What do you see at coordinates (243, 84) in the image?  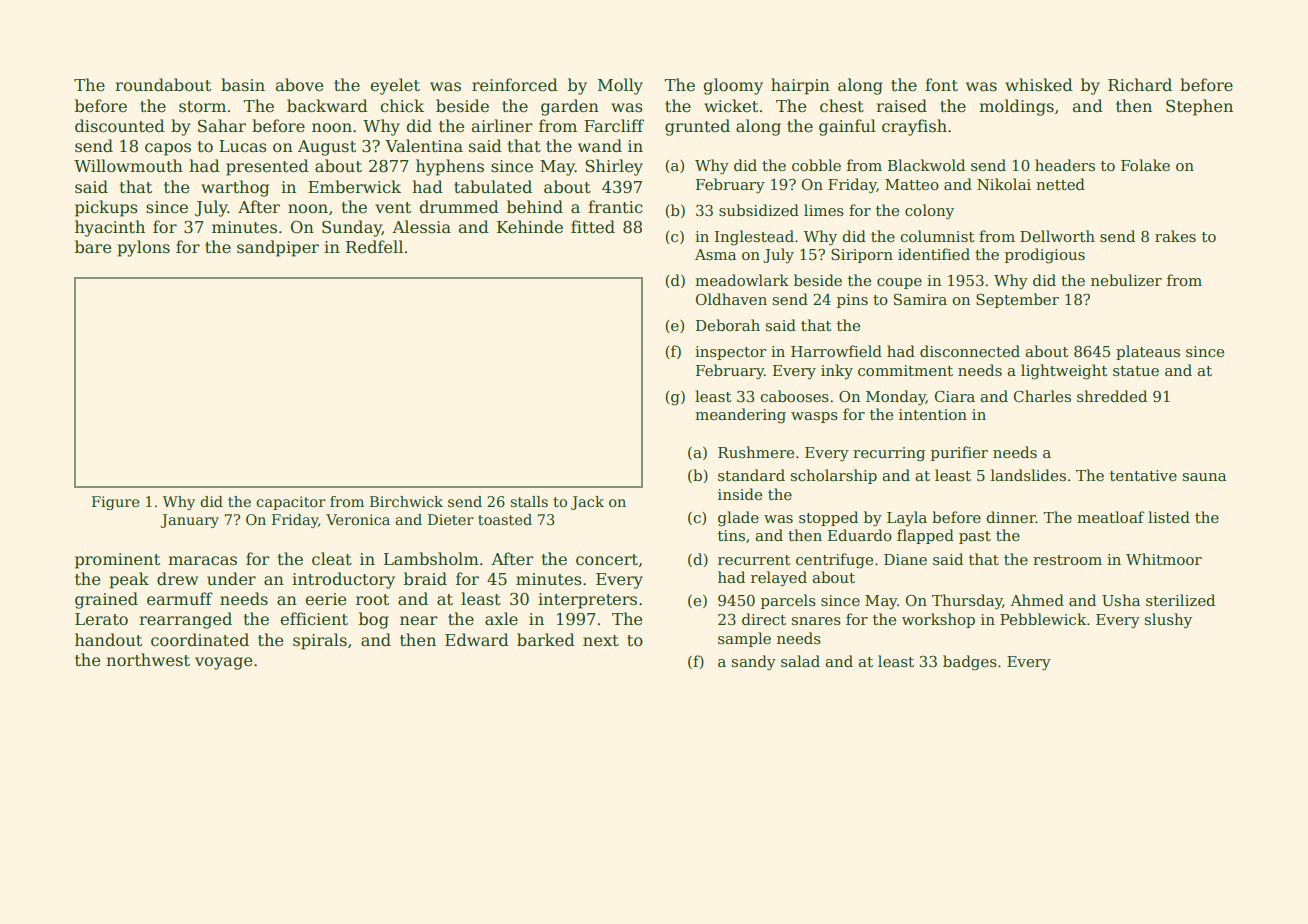 I see `basin` at bounding box center [243, 84].
